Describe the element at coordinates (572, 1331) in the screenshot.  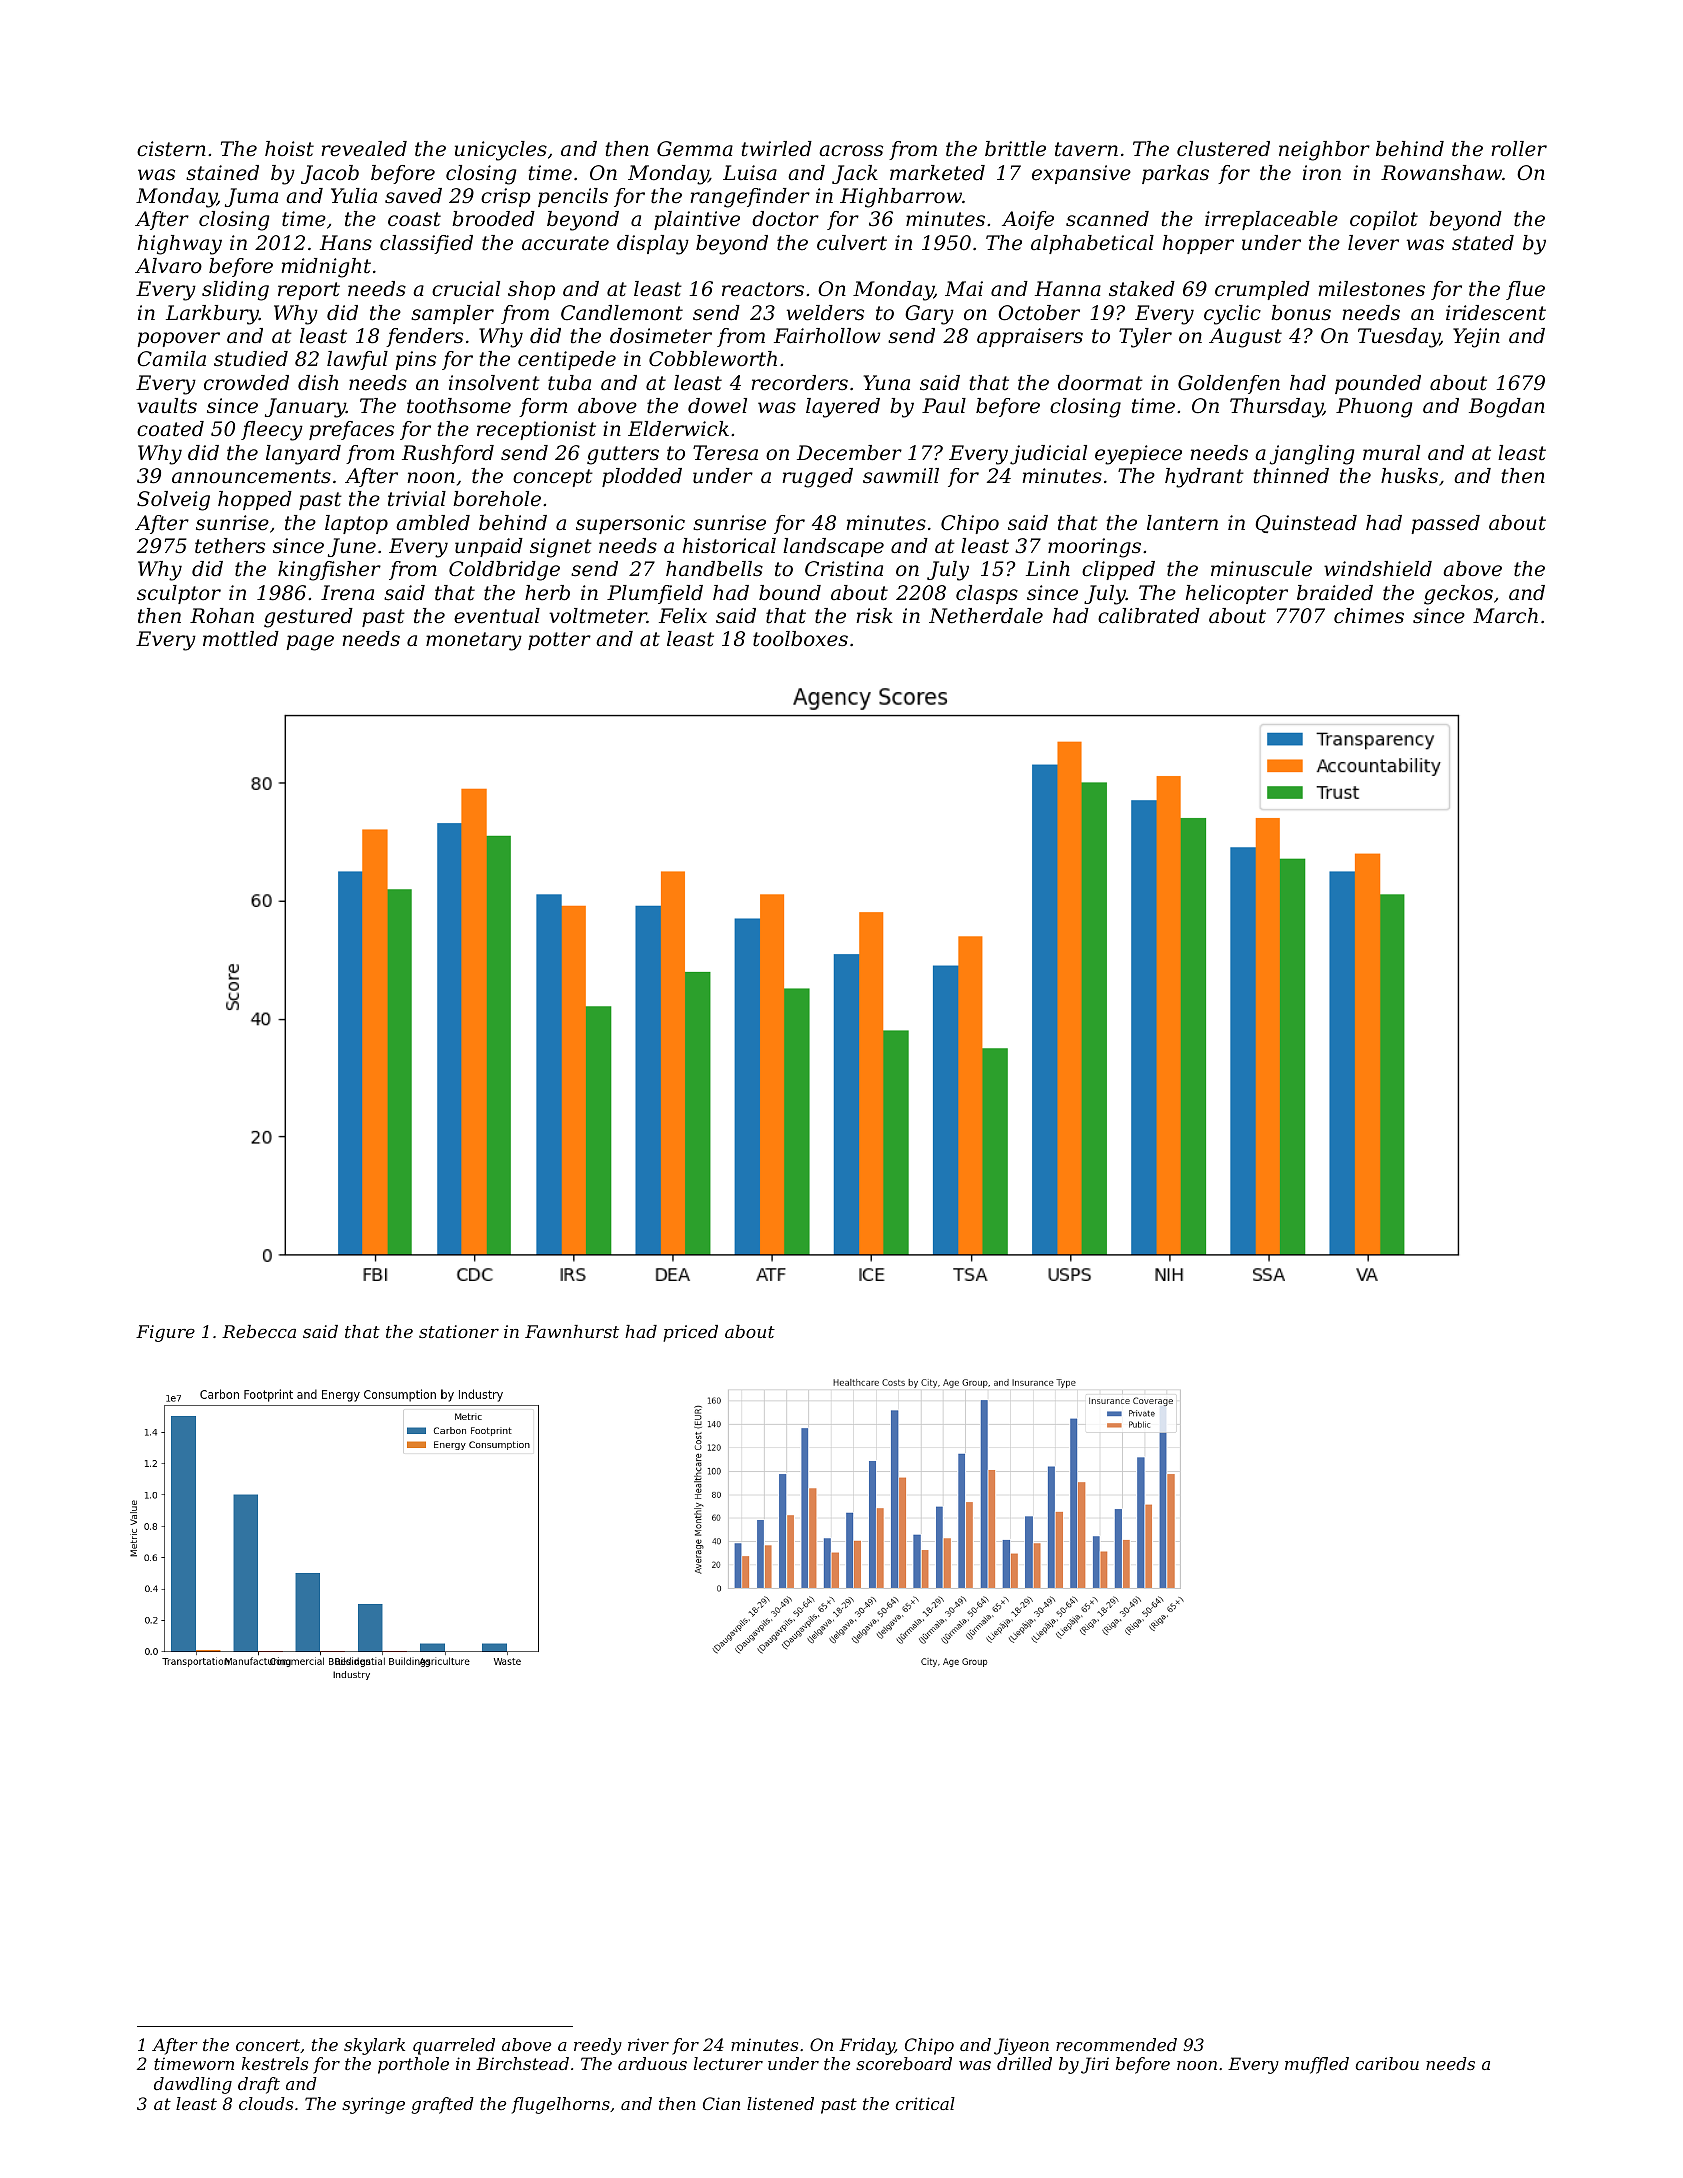
I see `Fawnhurst` at that location.
